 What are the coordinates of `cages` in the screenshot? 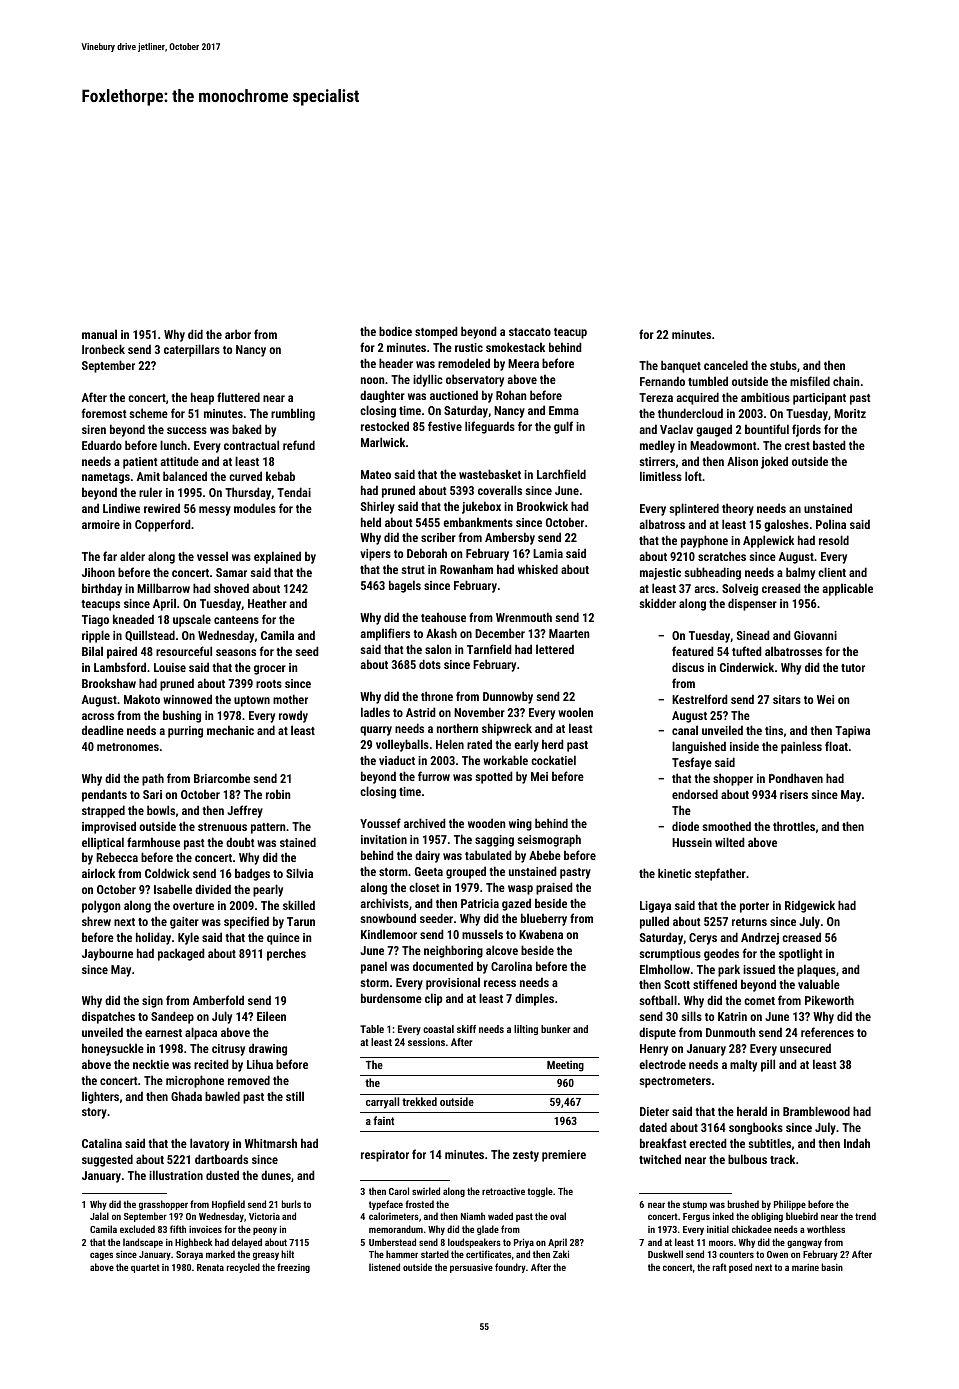 It's located at (101, 1256).
